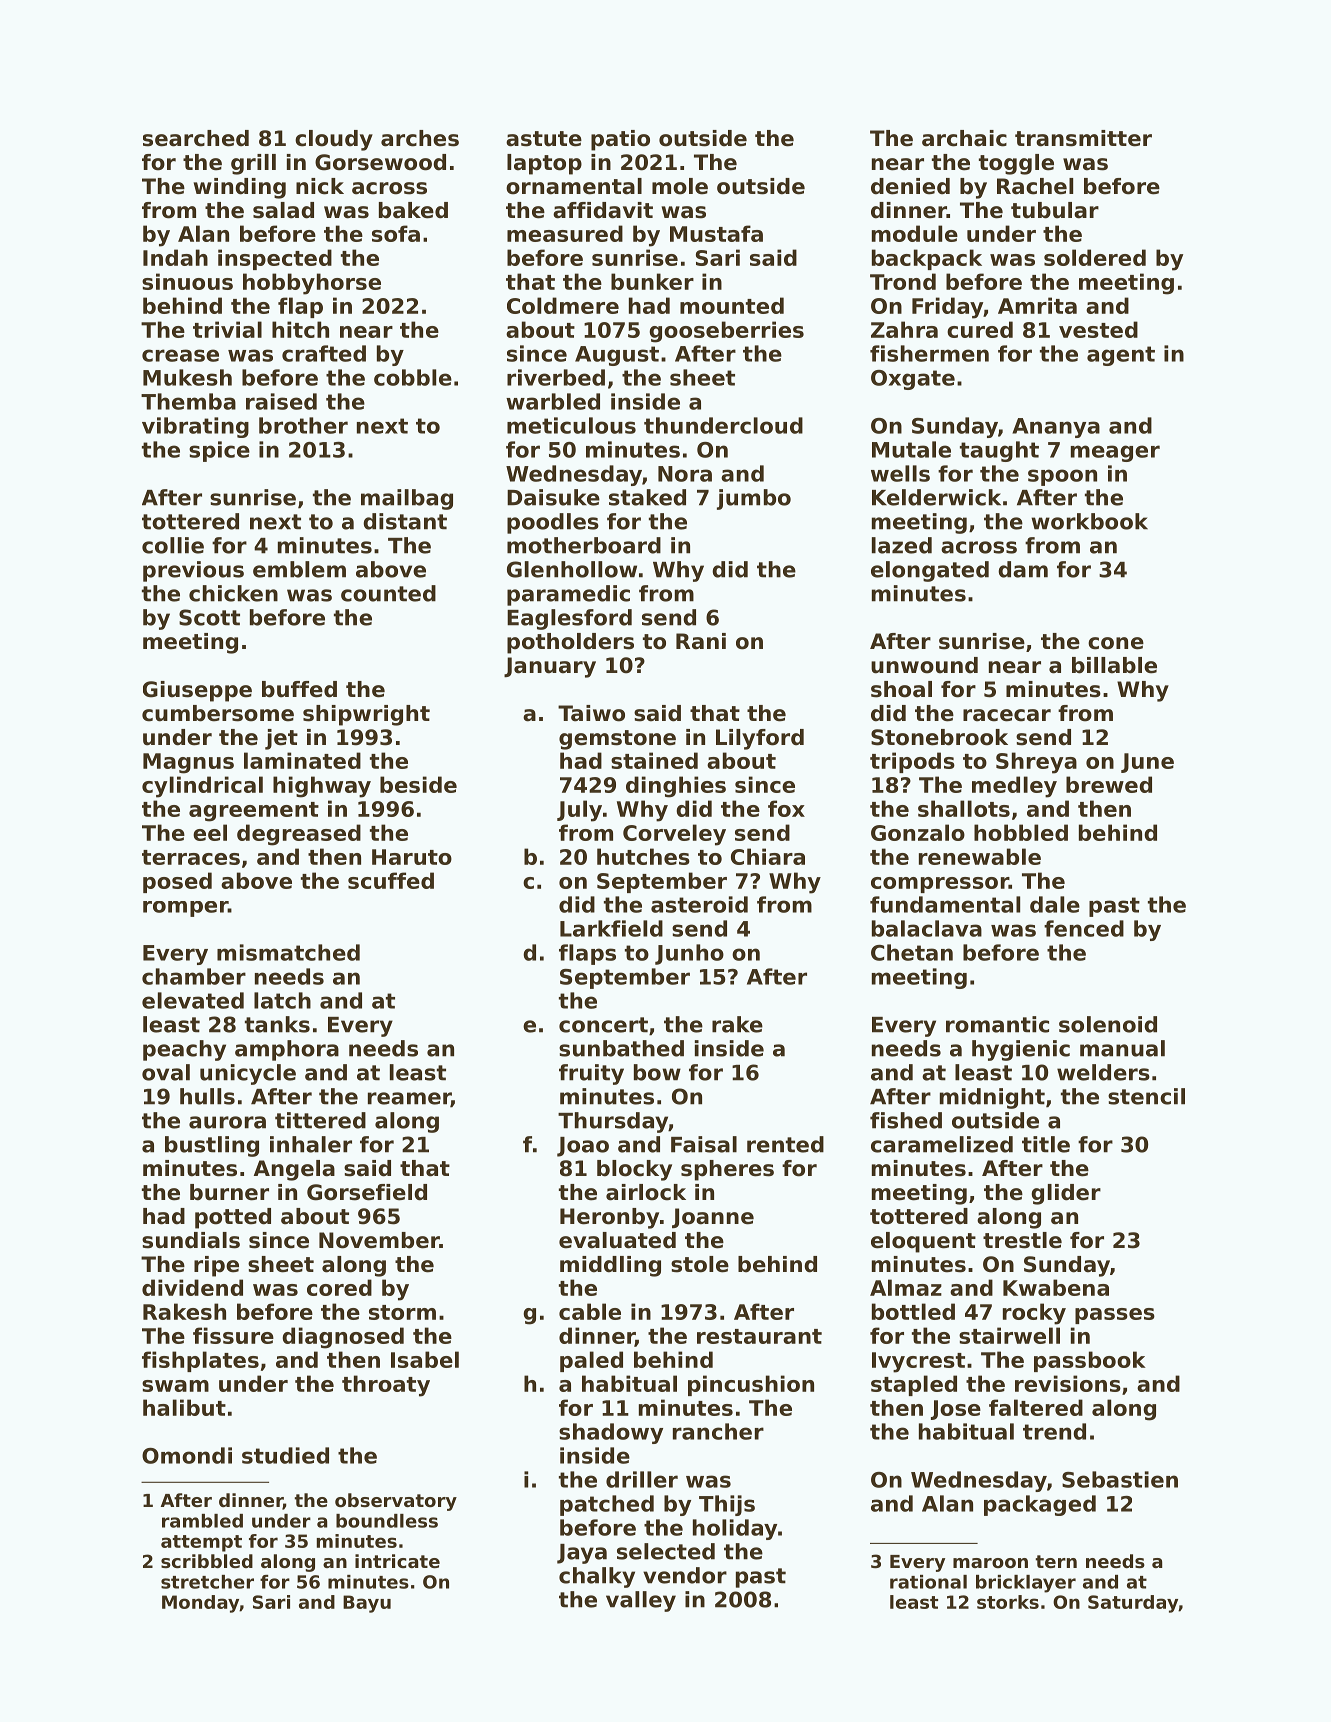 The height and width of the screenshot is (1722, 1331). Describe the element at coordinates (233, 1218) in the screenshot. I see `potted` at that location.
